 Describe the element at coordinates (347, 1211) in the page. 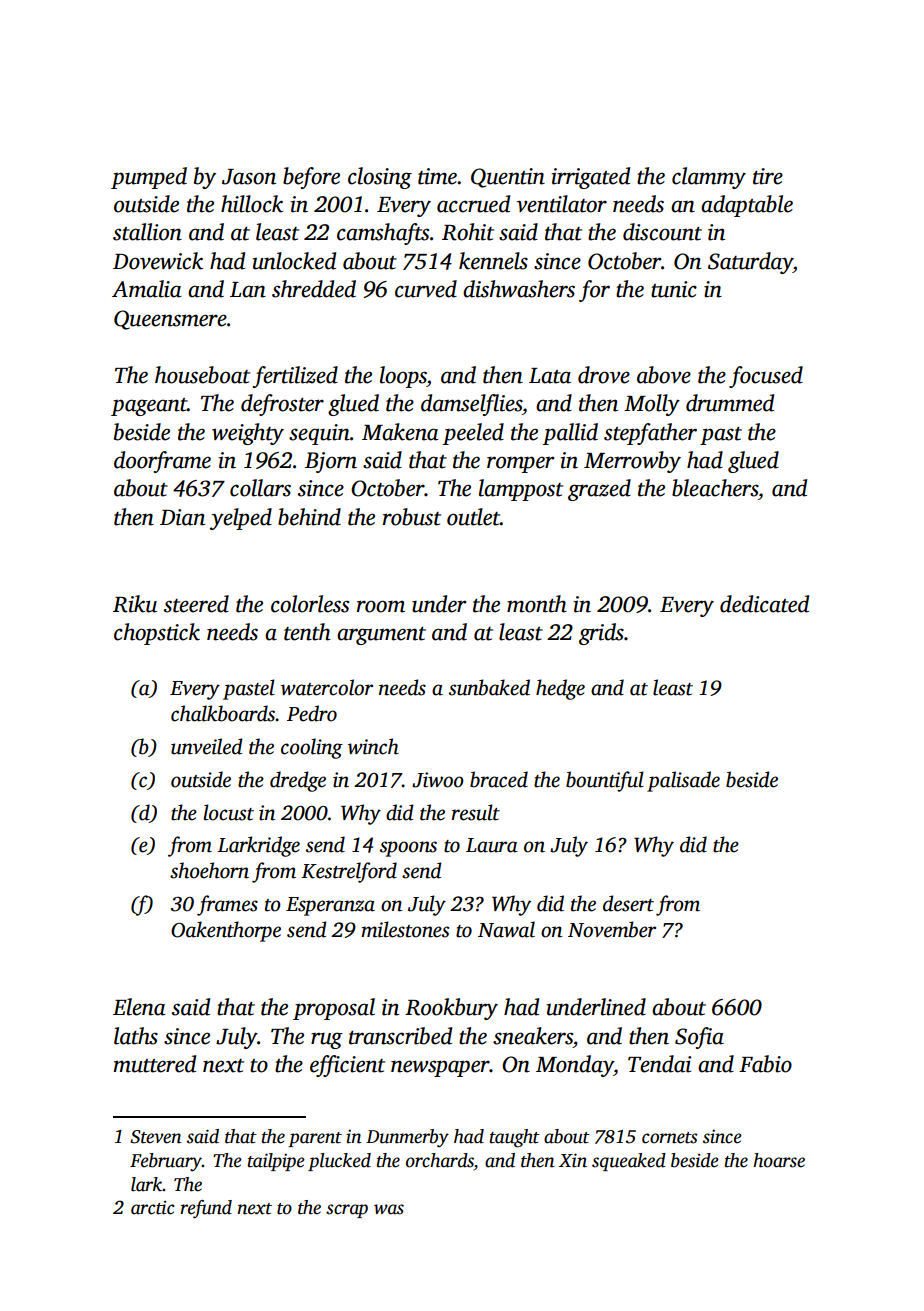

I see `scrap` at that location.
